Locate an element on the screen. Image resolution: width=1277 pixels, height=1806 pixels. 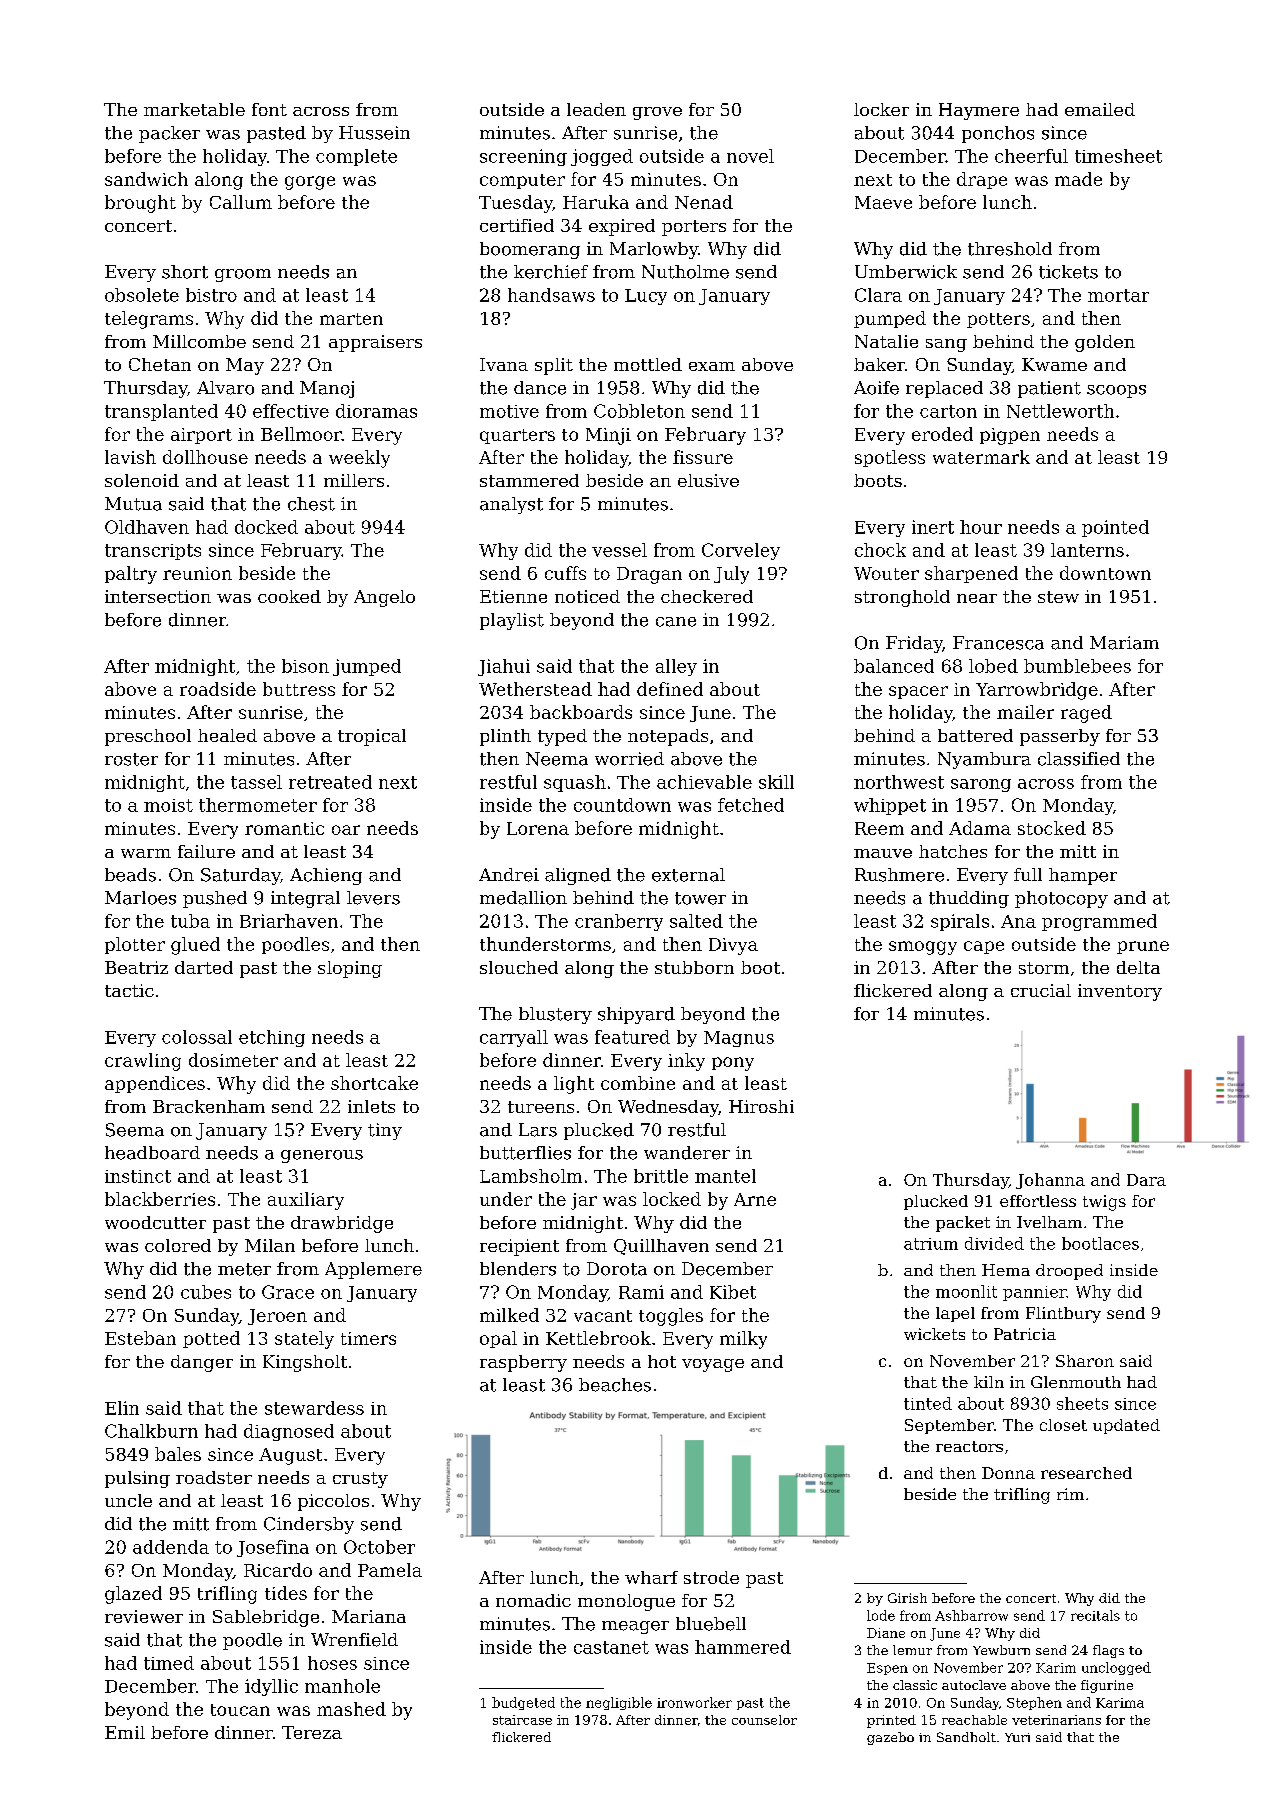
grove is located at coordinates (657, 113).
